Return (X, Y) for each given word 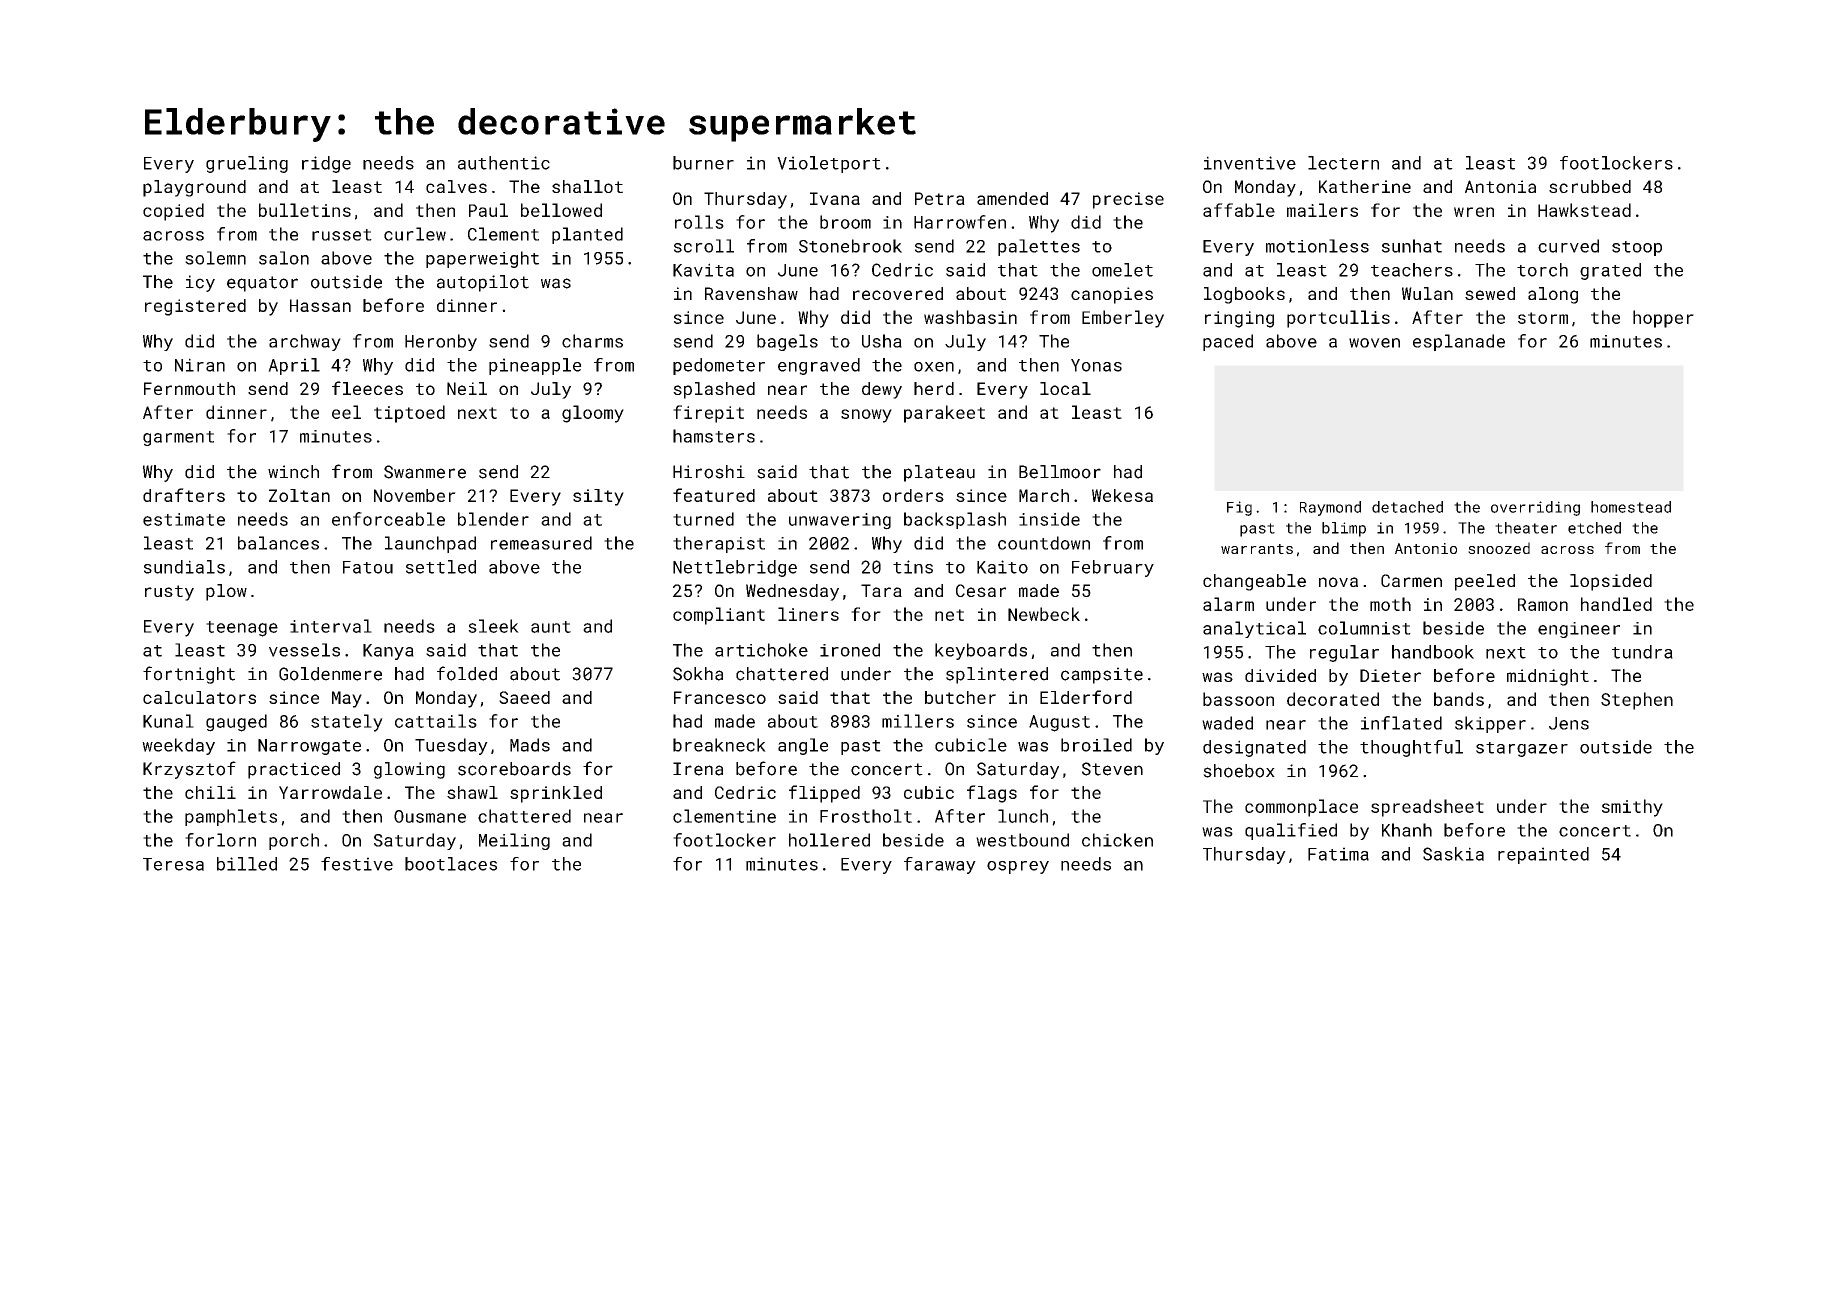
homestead (1631, 507)
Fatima (1338, 854)
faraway (940, 865)
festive (357, 864)
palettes (1039, 247)
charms (592, 341)
